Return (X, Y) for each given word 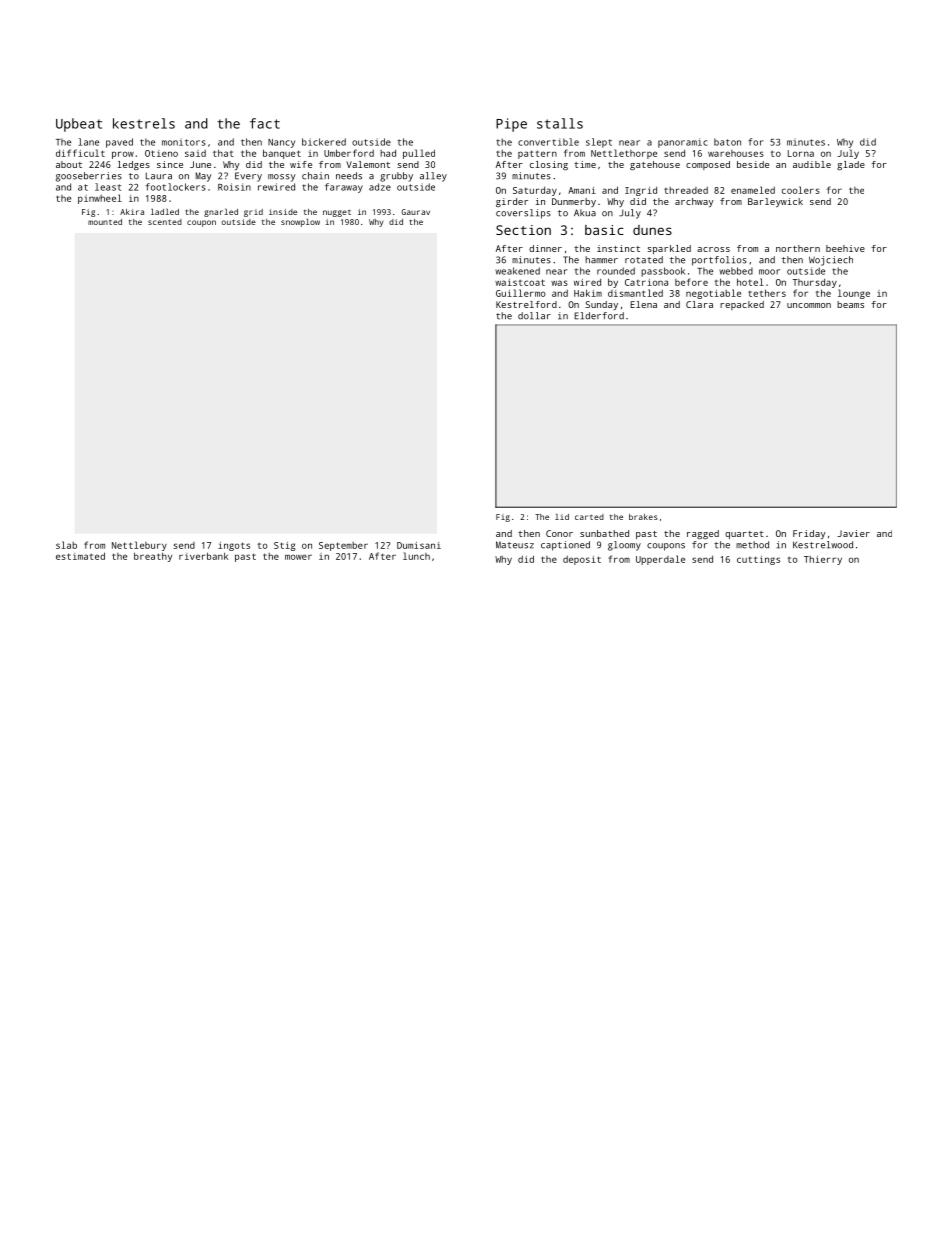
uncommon (809, 305)
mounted (105, 222)
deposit (582, 560)
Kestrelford (526, 304)
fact (265, 123)
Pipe (511, 125)
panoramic (682, 143)
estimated (80, 556)
